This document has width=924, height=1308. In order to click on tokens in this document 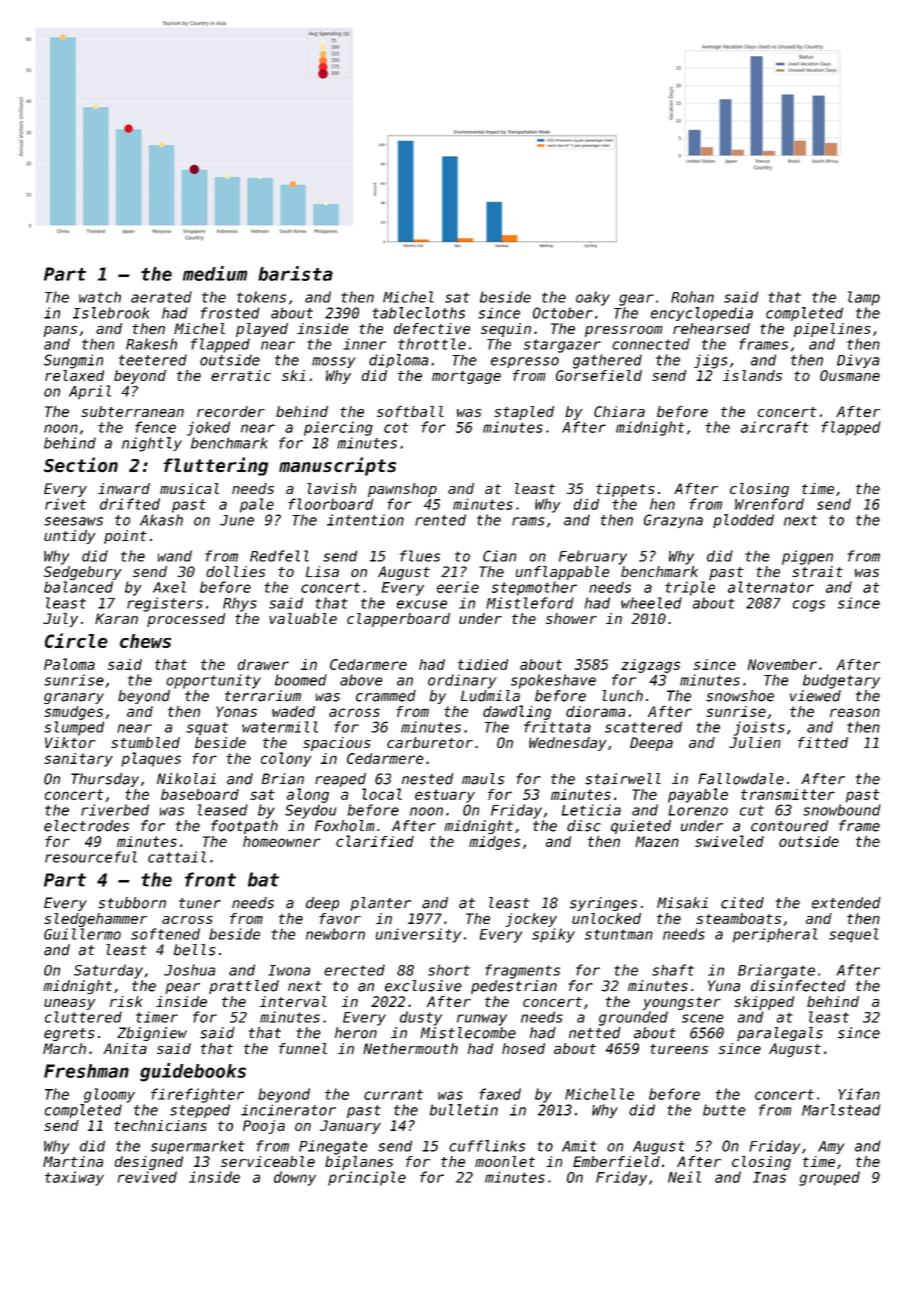, I will do `click(261, 297)`.
